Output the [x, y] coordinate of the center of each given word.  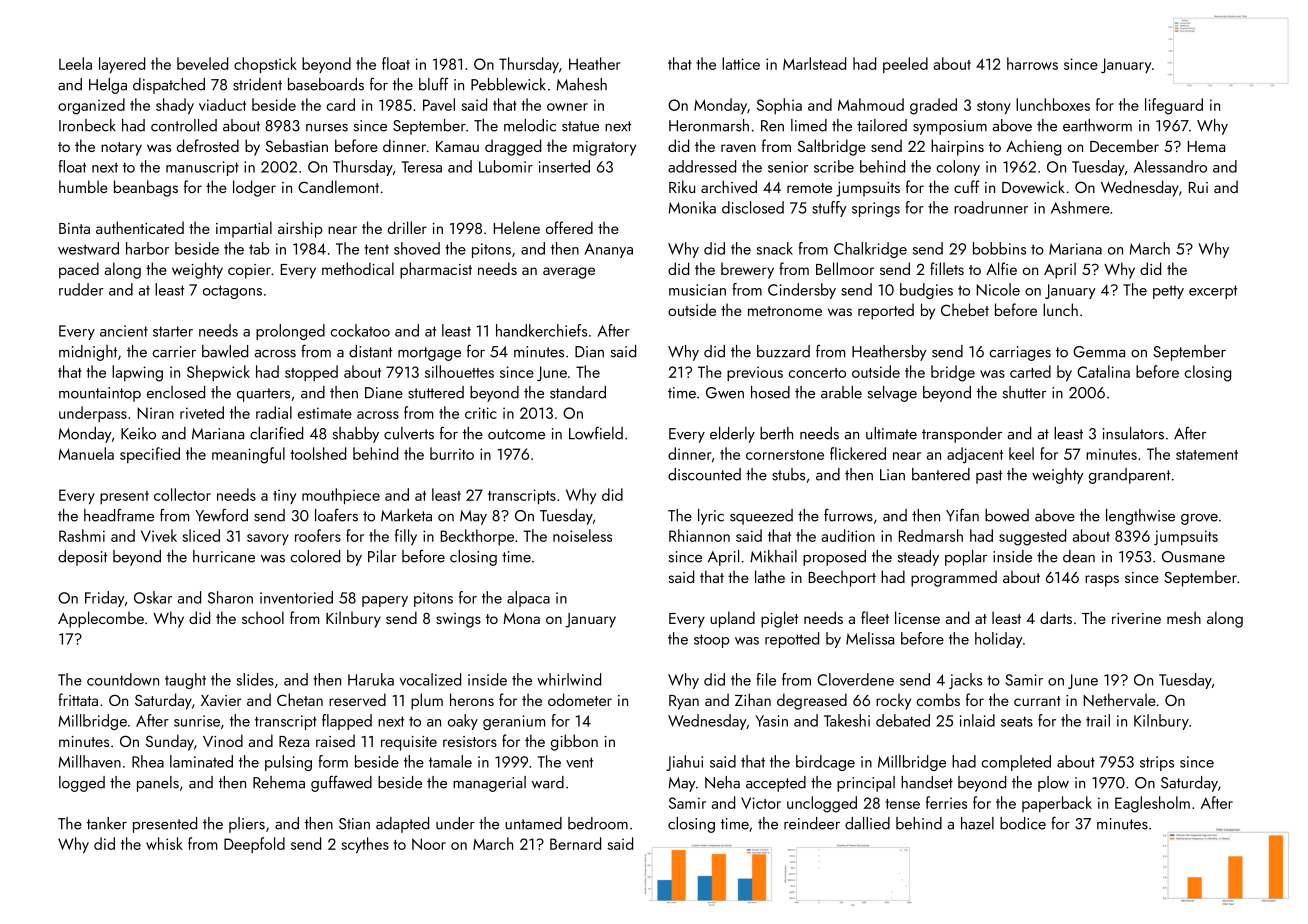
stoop [711, 641]
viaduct [222, 104]
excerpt [1213, 292]
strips [1157, 763]
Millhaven [90, 761]
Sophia [779, 106]
